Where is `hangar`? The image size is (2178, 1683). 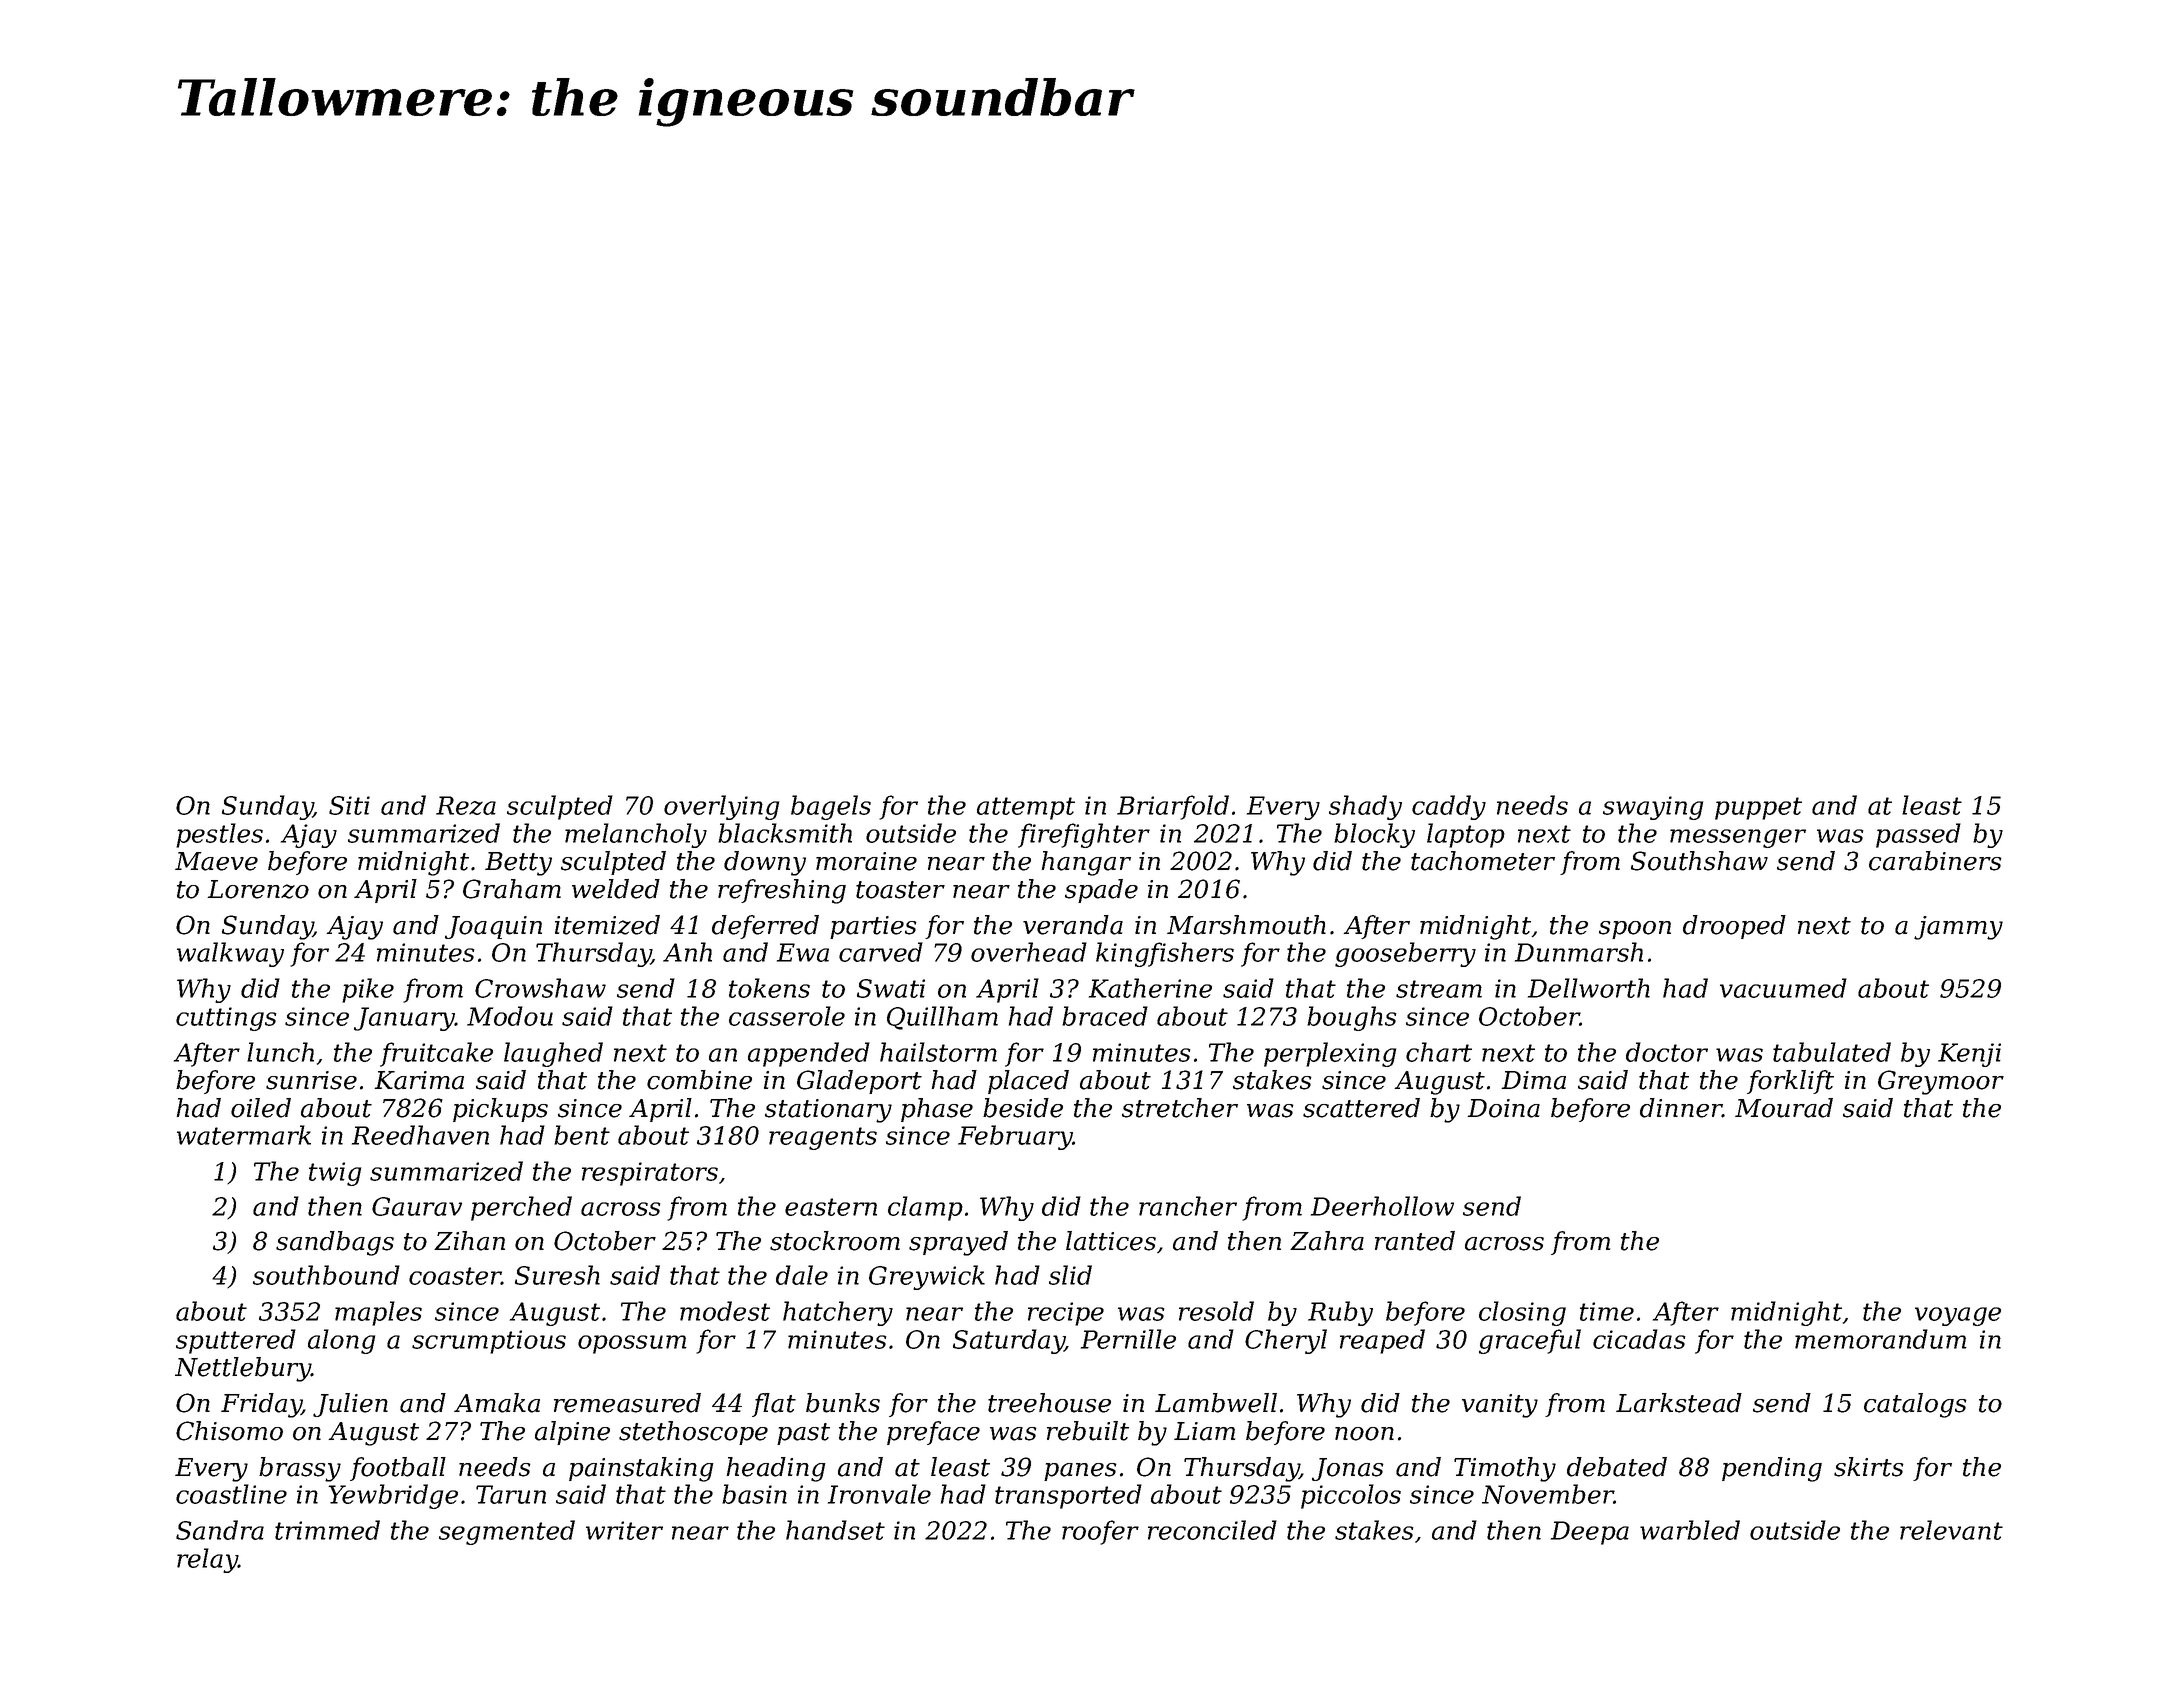
hangar is located at coordinates (1086, 863).
